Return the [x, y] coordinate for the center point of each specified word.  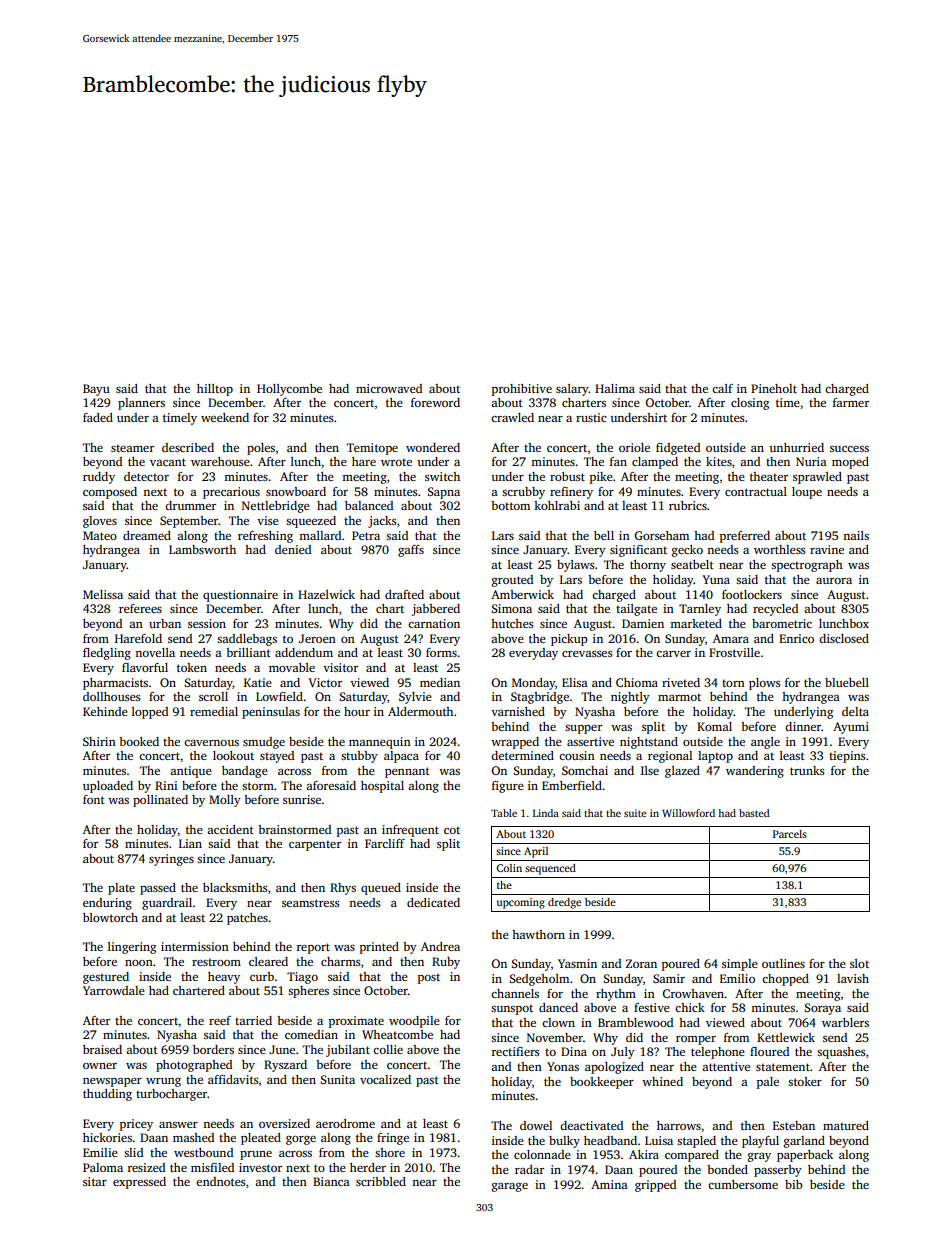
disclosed [844, 638]
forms [441, 652]
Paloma [103, 1167]
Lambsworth [202, 549]
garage [510, 1187]
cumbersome [743, 1184]
